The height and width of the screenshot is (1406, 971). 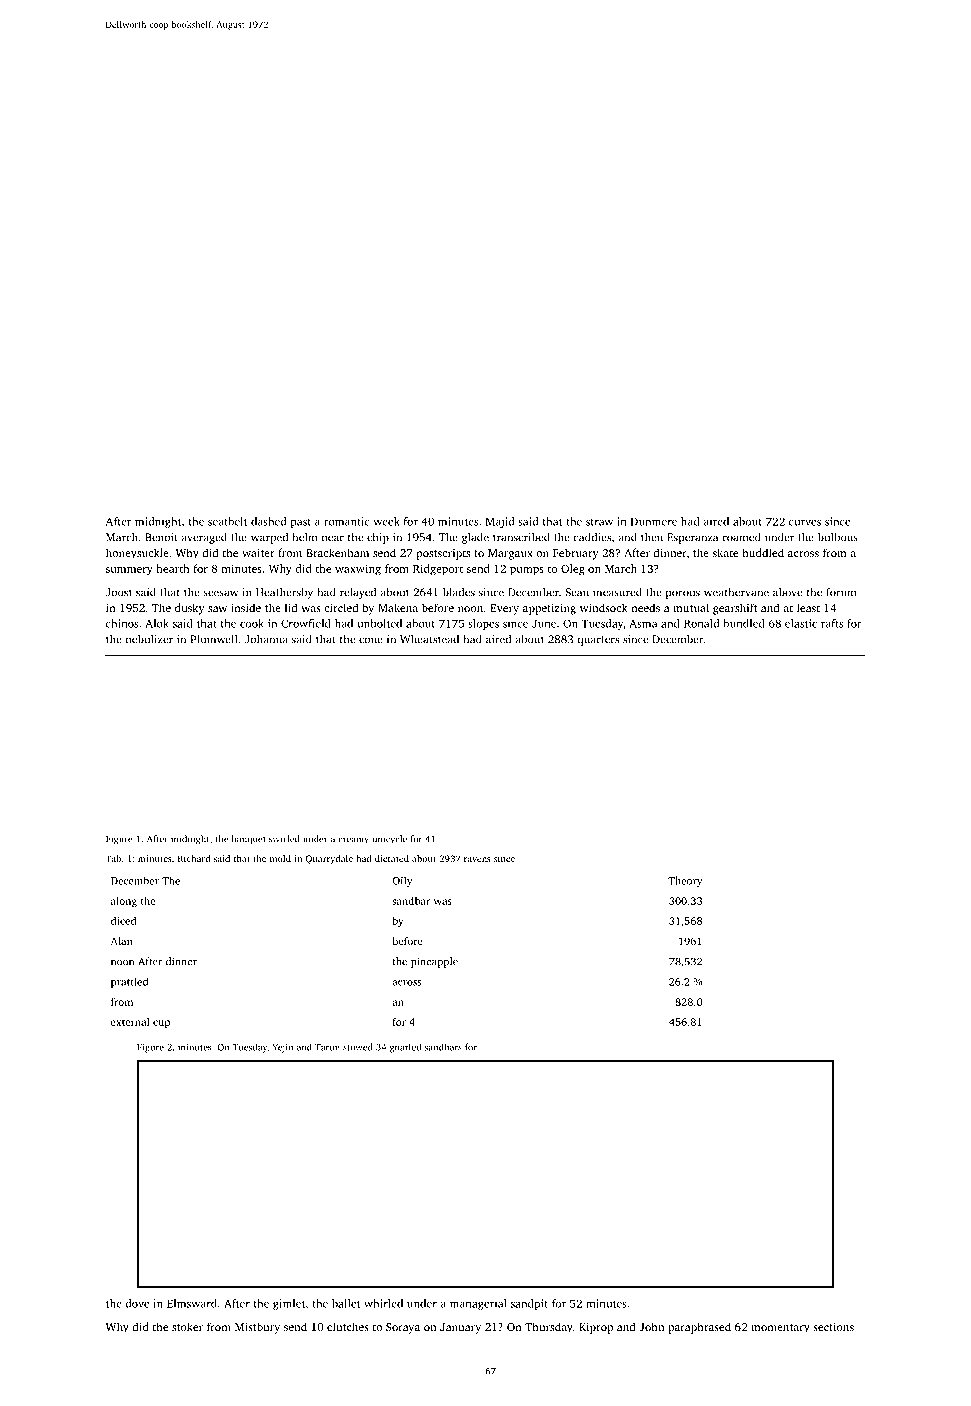 I want to click on pineapple, so click(x=434, y=962).
